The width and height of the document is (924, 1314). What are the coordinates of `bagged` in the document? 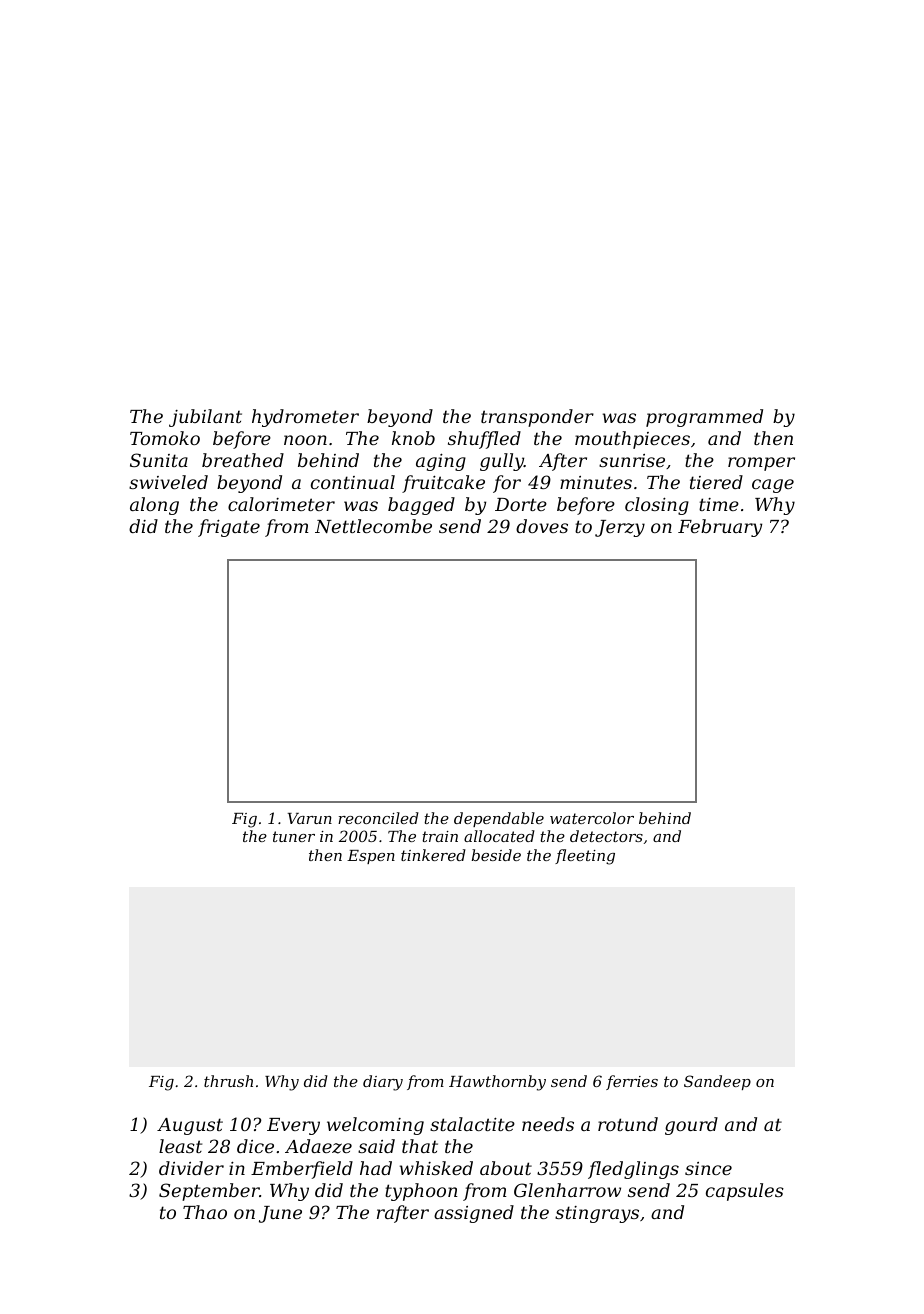 It's located at (421, 506).
